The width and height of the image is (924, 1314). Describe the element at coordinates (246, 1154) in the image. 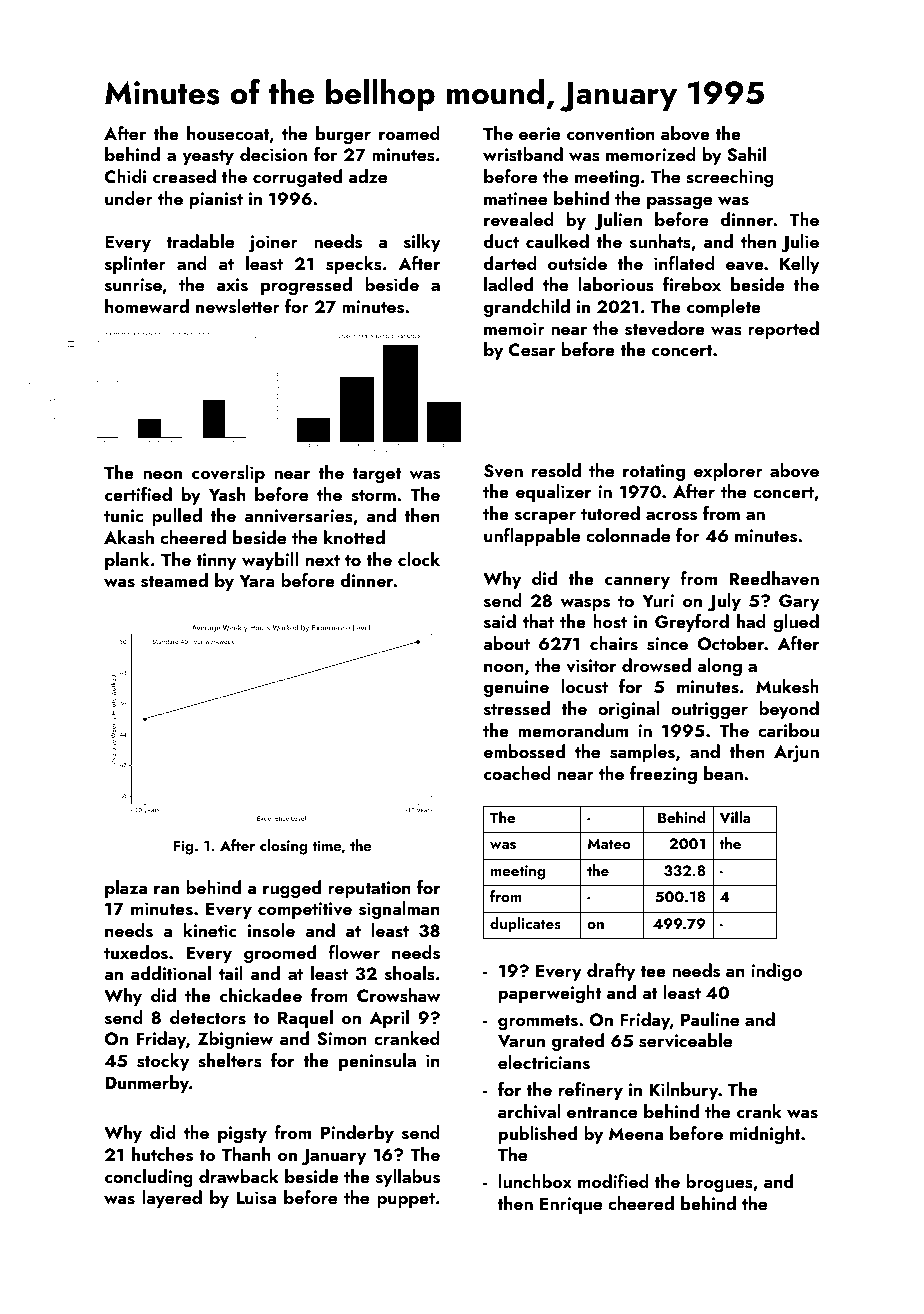

I see `Thanh` at that location.
